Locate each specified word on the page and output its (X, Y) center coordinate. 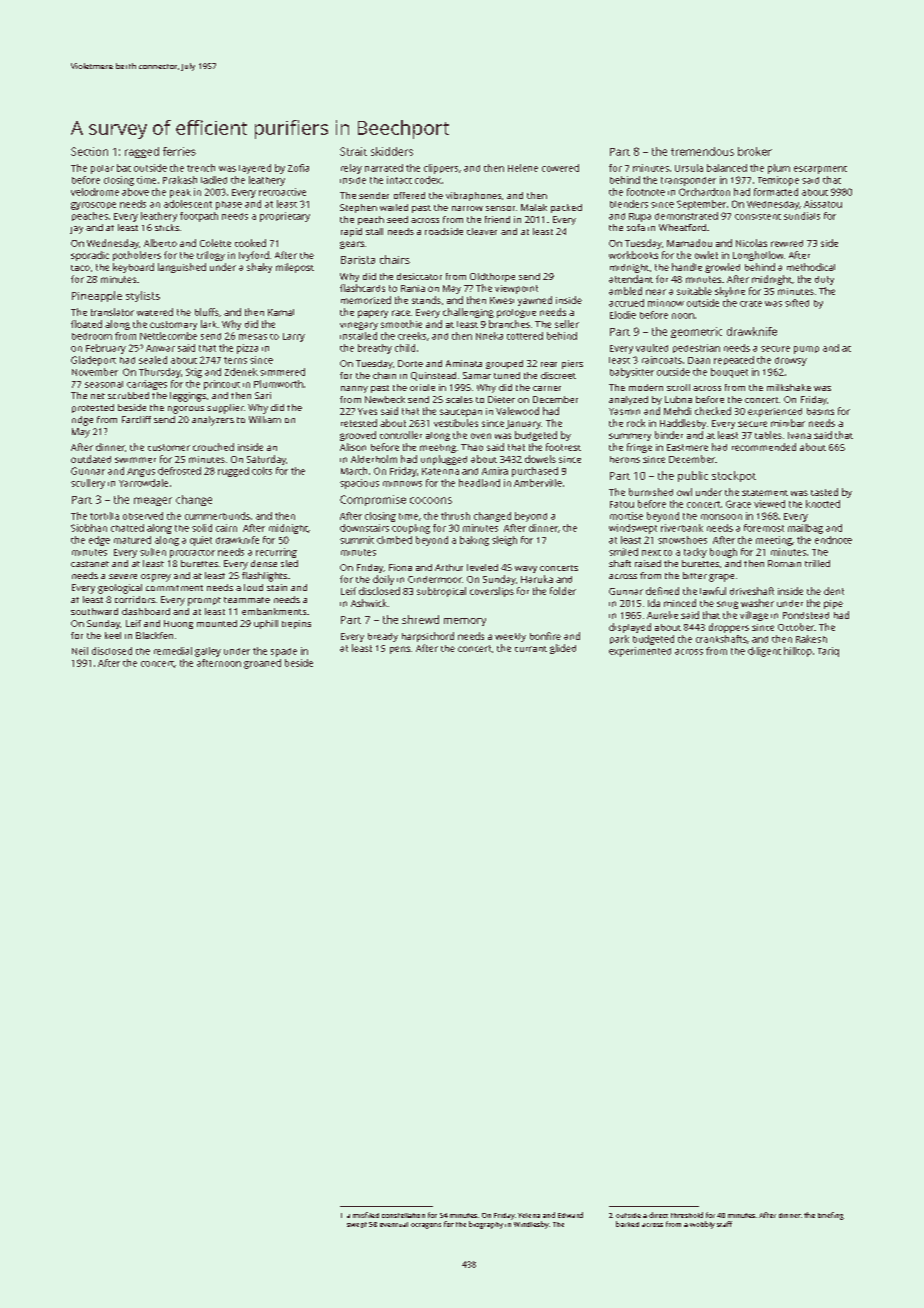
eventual (394, 1224)
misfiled (366, 1215)
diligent (764, 652)
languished (182, 268)
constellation (403, 1215)
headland (479, 483)
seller (567, 324)
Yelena (529, 1215)
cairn (226, 528)
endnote (833, 540)
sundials (802, 216)
